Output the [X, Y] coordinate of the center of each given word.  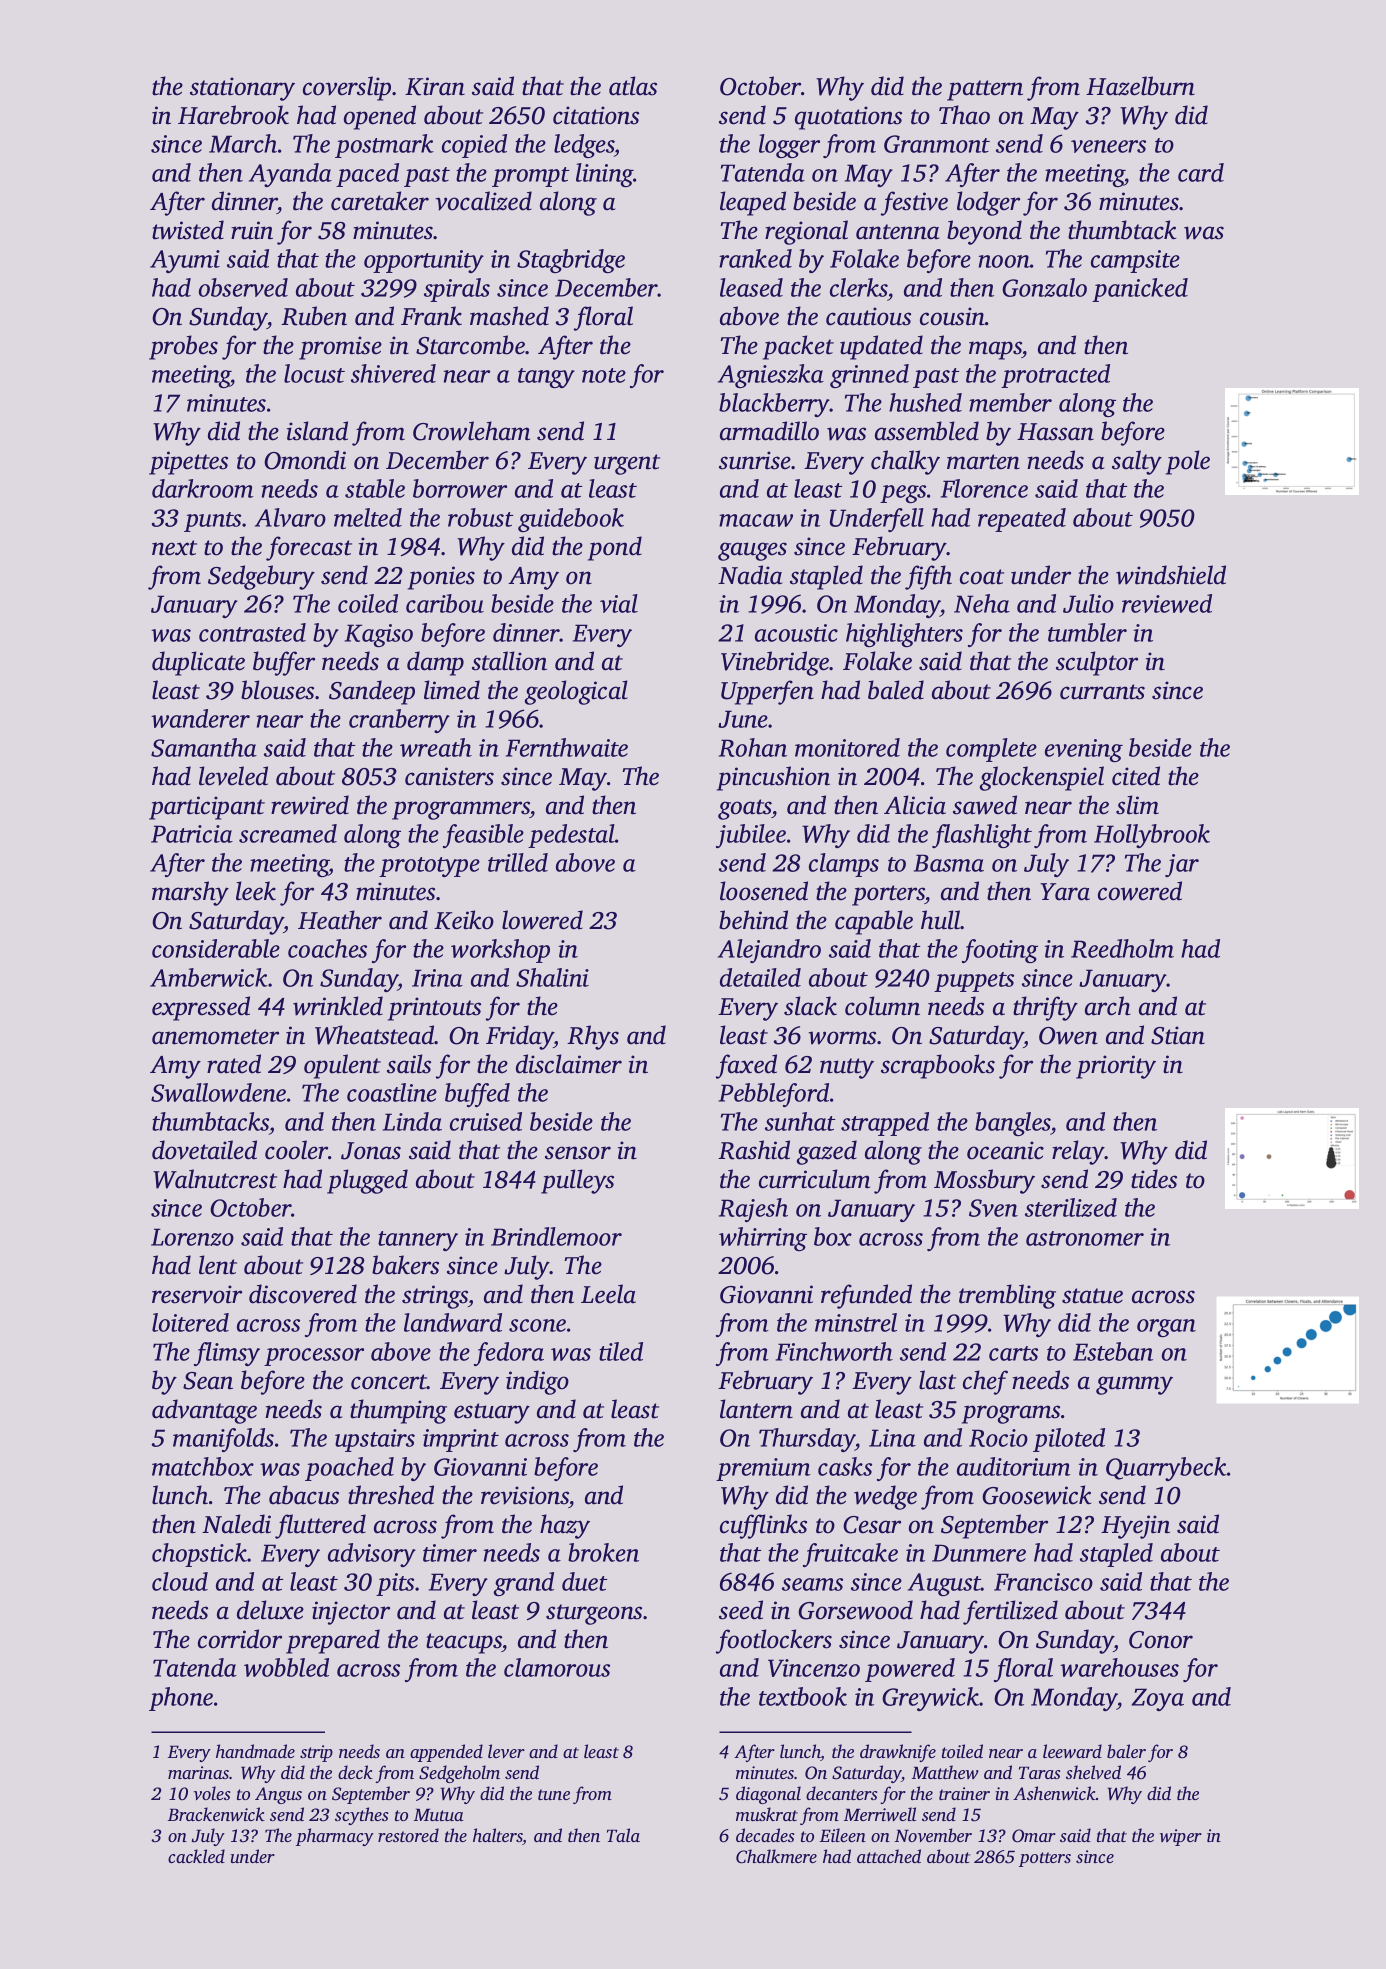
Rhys [593, 1037]
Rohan [753, 747]
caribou [445, 603]
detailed [760, 977]
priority [1116, 1067]
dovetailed [204, 1150]
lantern [756, 1409]
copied [474, 146]
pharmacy [335, 1837]
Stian [1178, 1035]
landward [453, 1322]
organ [1166, 1328]
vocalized [483, 201]
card [1201, 172]
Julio [1088, 603]
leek [256, 891]
